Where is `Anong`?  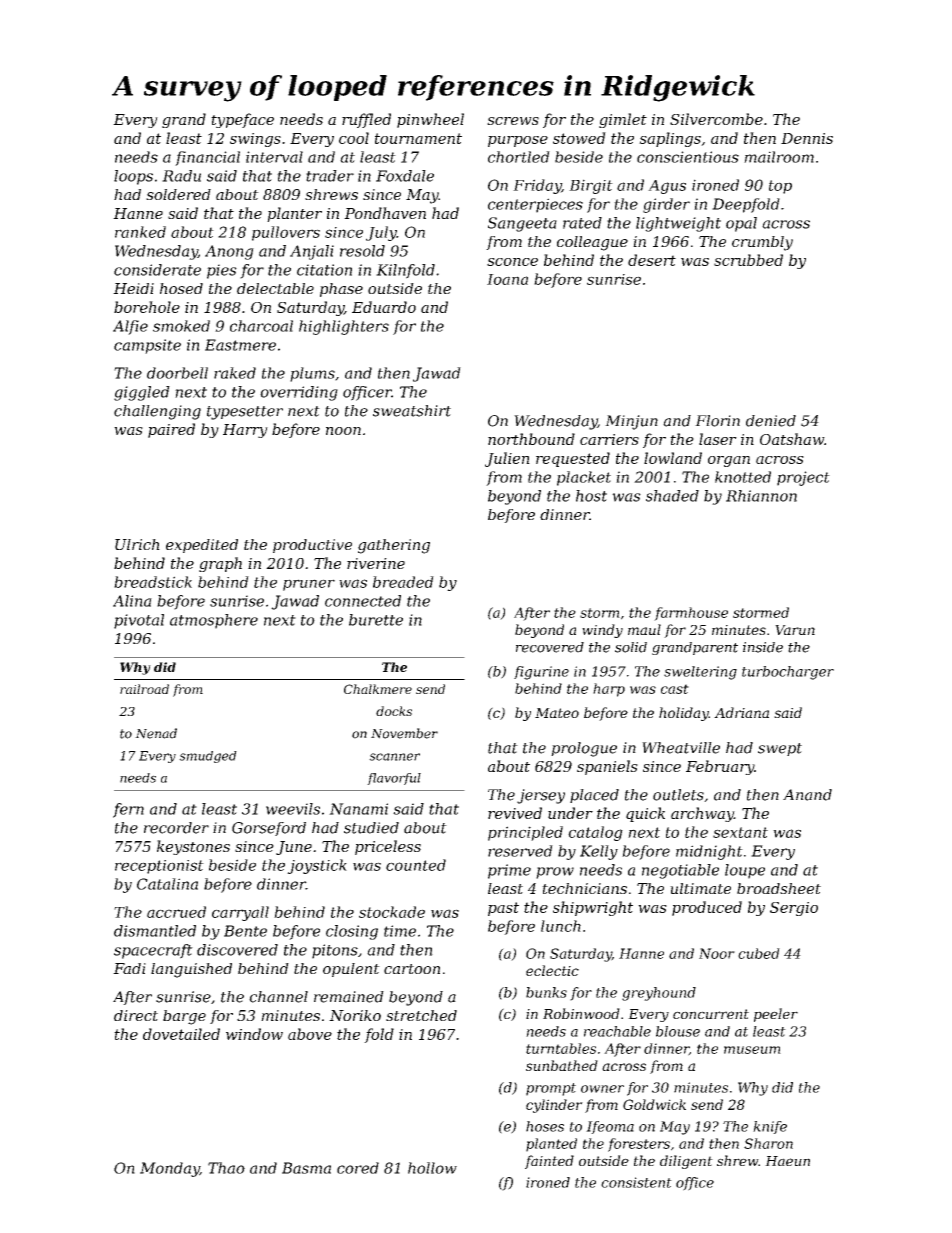 Anong is located at coordinates (229, 252).
